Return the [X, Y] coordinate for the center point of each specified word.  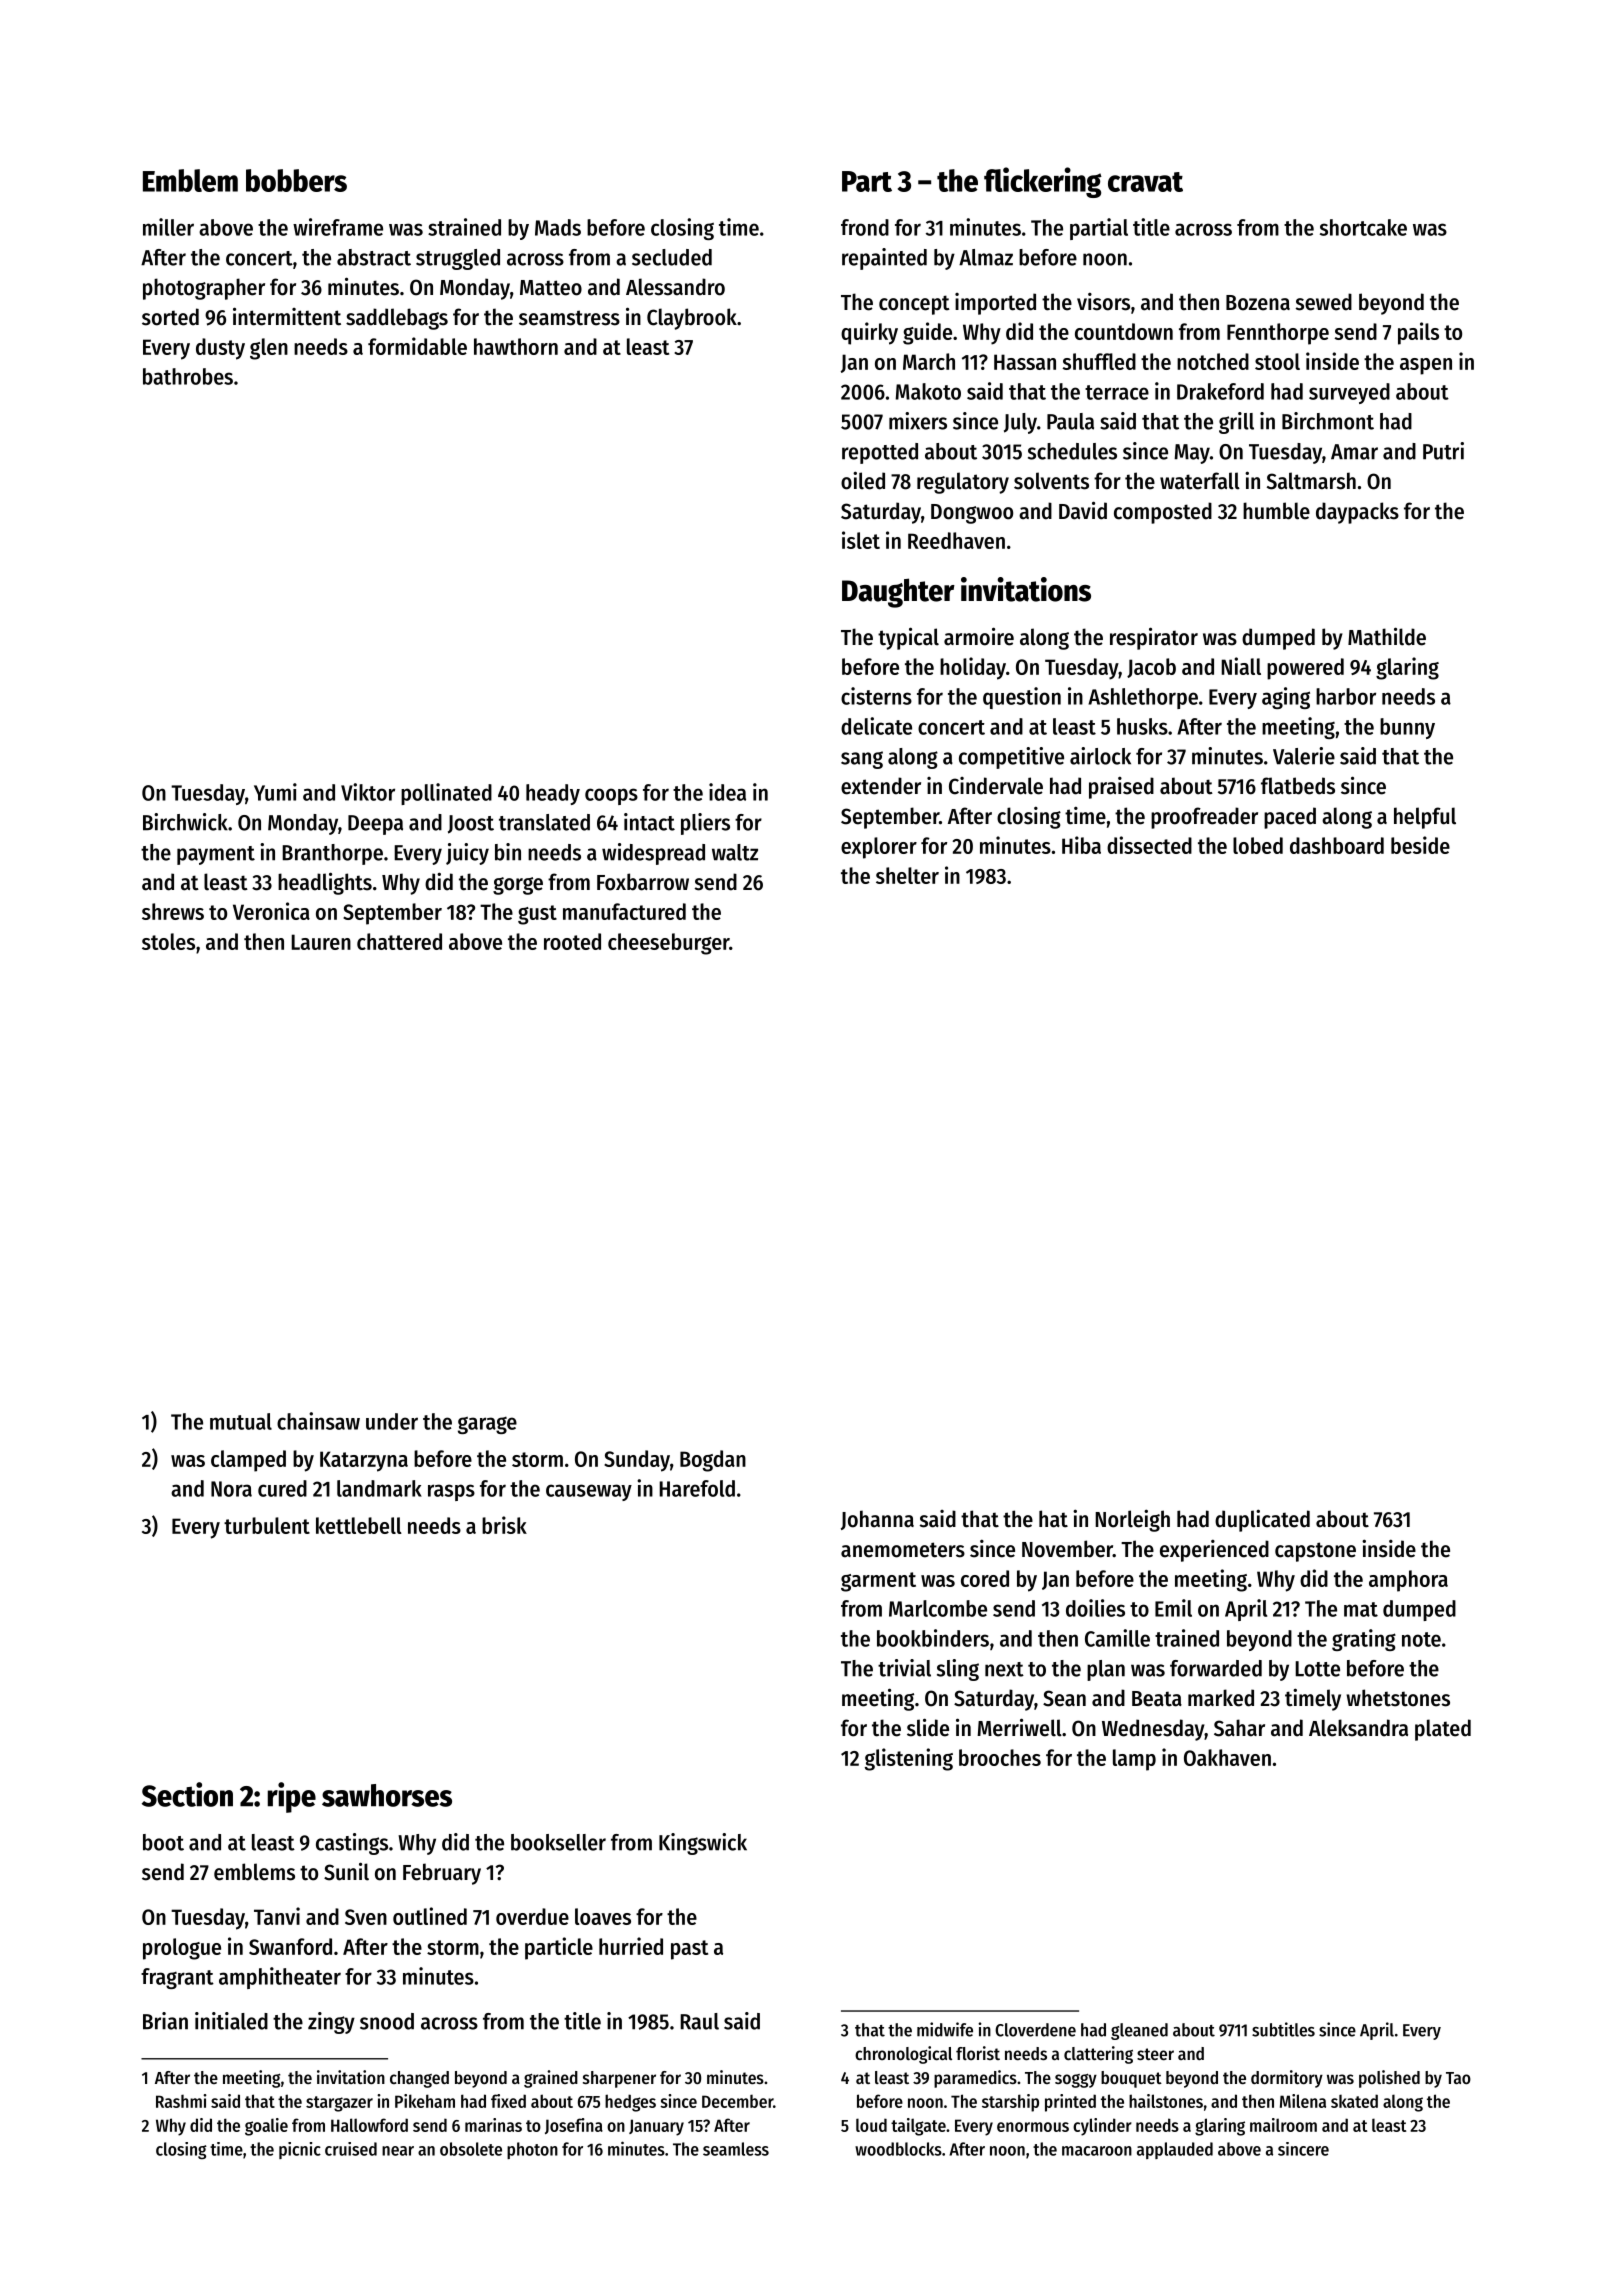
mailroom [1283, 2125]
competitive [1011, 758]
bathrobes [188, 376]
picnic [300, 2150]
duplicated [1262, 1520]
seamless [736, 2149]
